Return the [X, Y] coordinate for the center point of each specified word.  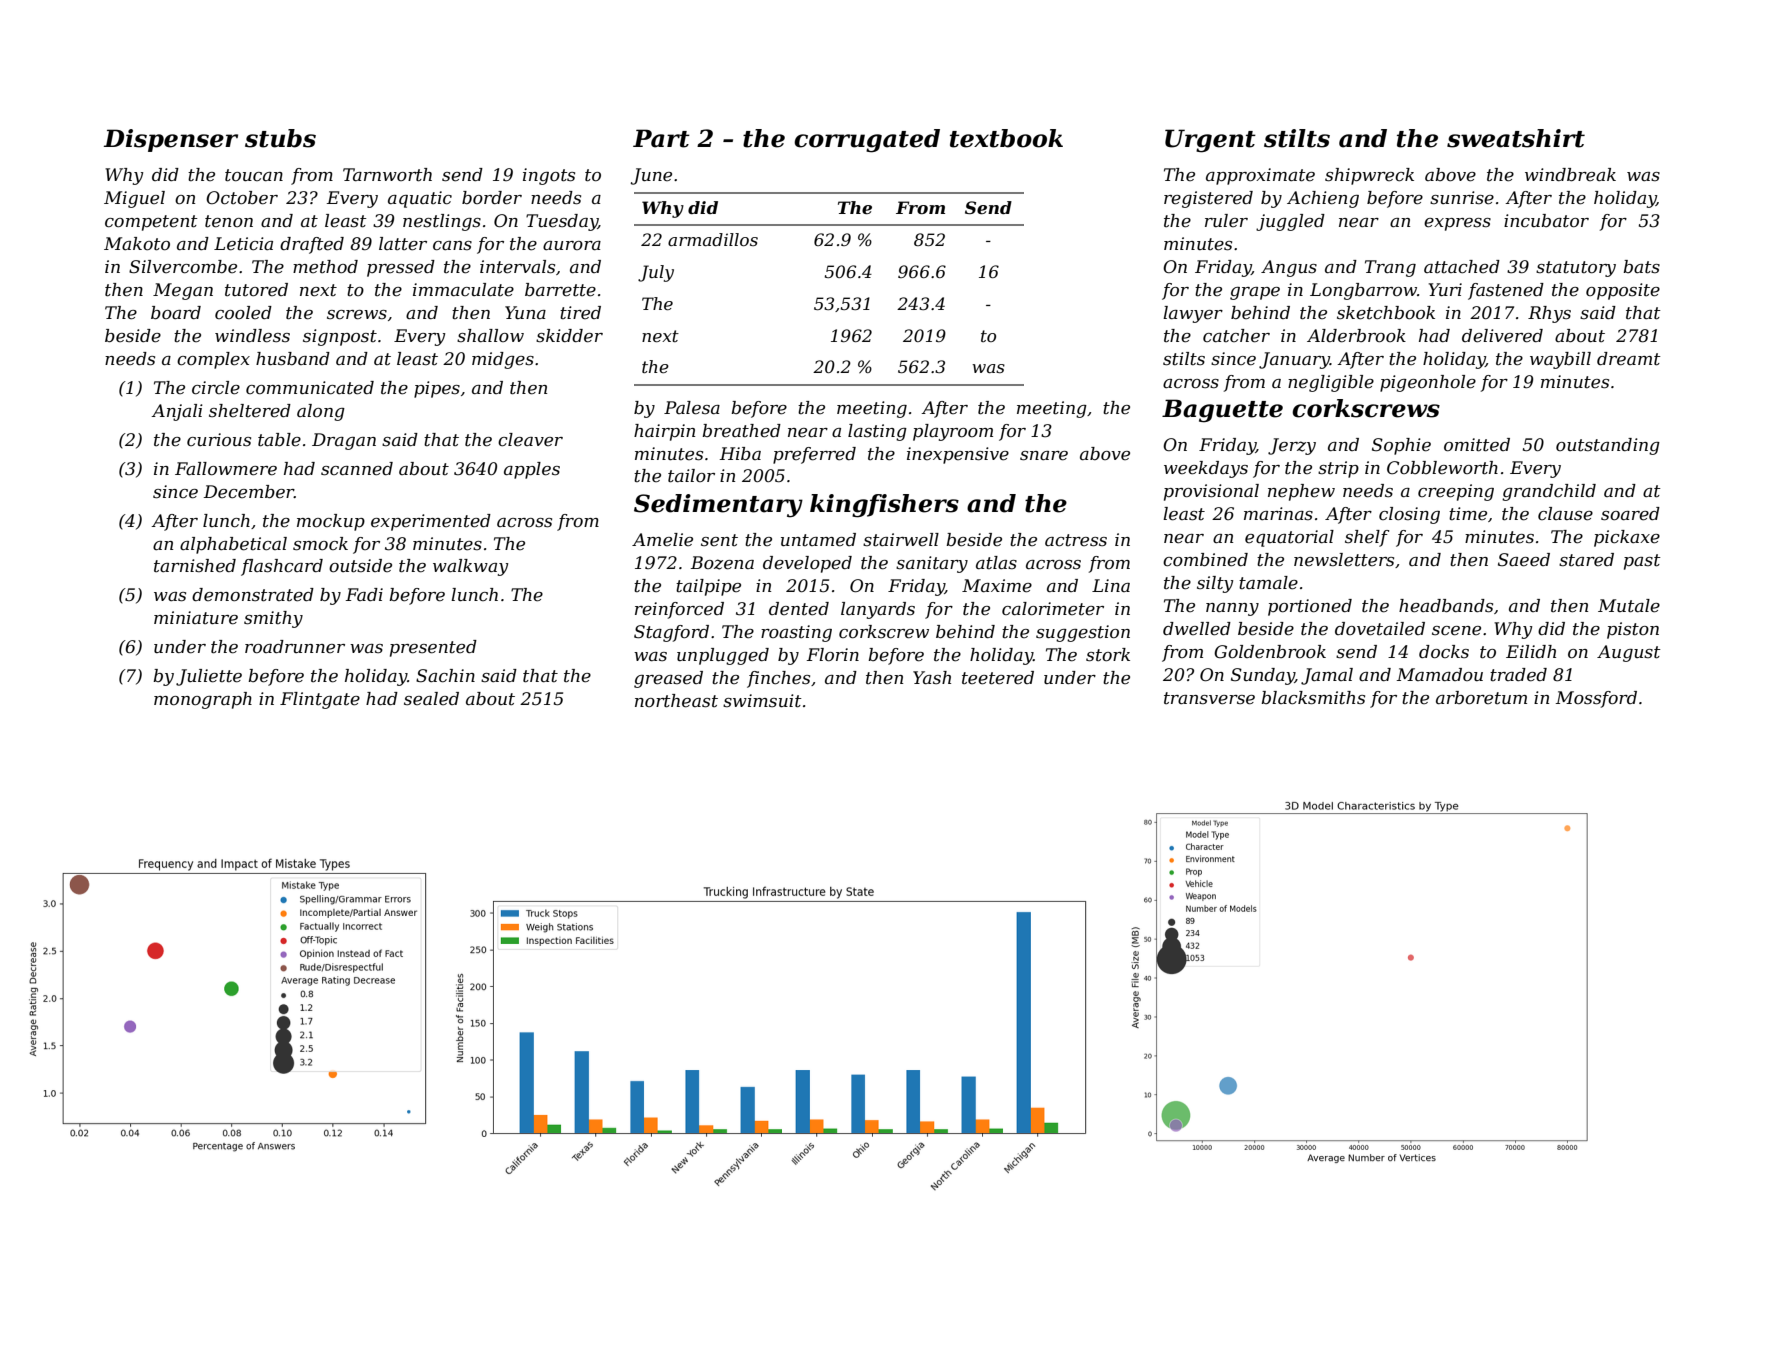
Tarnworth [387, 175]
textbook [1006, 138]
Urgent [1210, 141]
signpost [340, 337]
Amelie [662, 539]
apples [532, 470]
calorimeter [1053, 609]
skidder [569, 336]
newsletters [1344, 560]
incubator [1546, 221]
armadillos [713, 239]
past [1642, 562]
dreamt [1629, 359]
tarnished [195, 566]
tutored [256, 289]
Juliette [209, 677]
